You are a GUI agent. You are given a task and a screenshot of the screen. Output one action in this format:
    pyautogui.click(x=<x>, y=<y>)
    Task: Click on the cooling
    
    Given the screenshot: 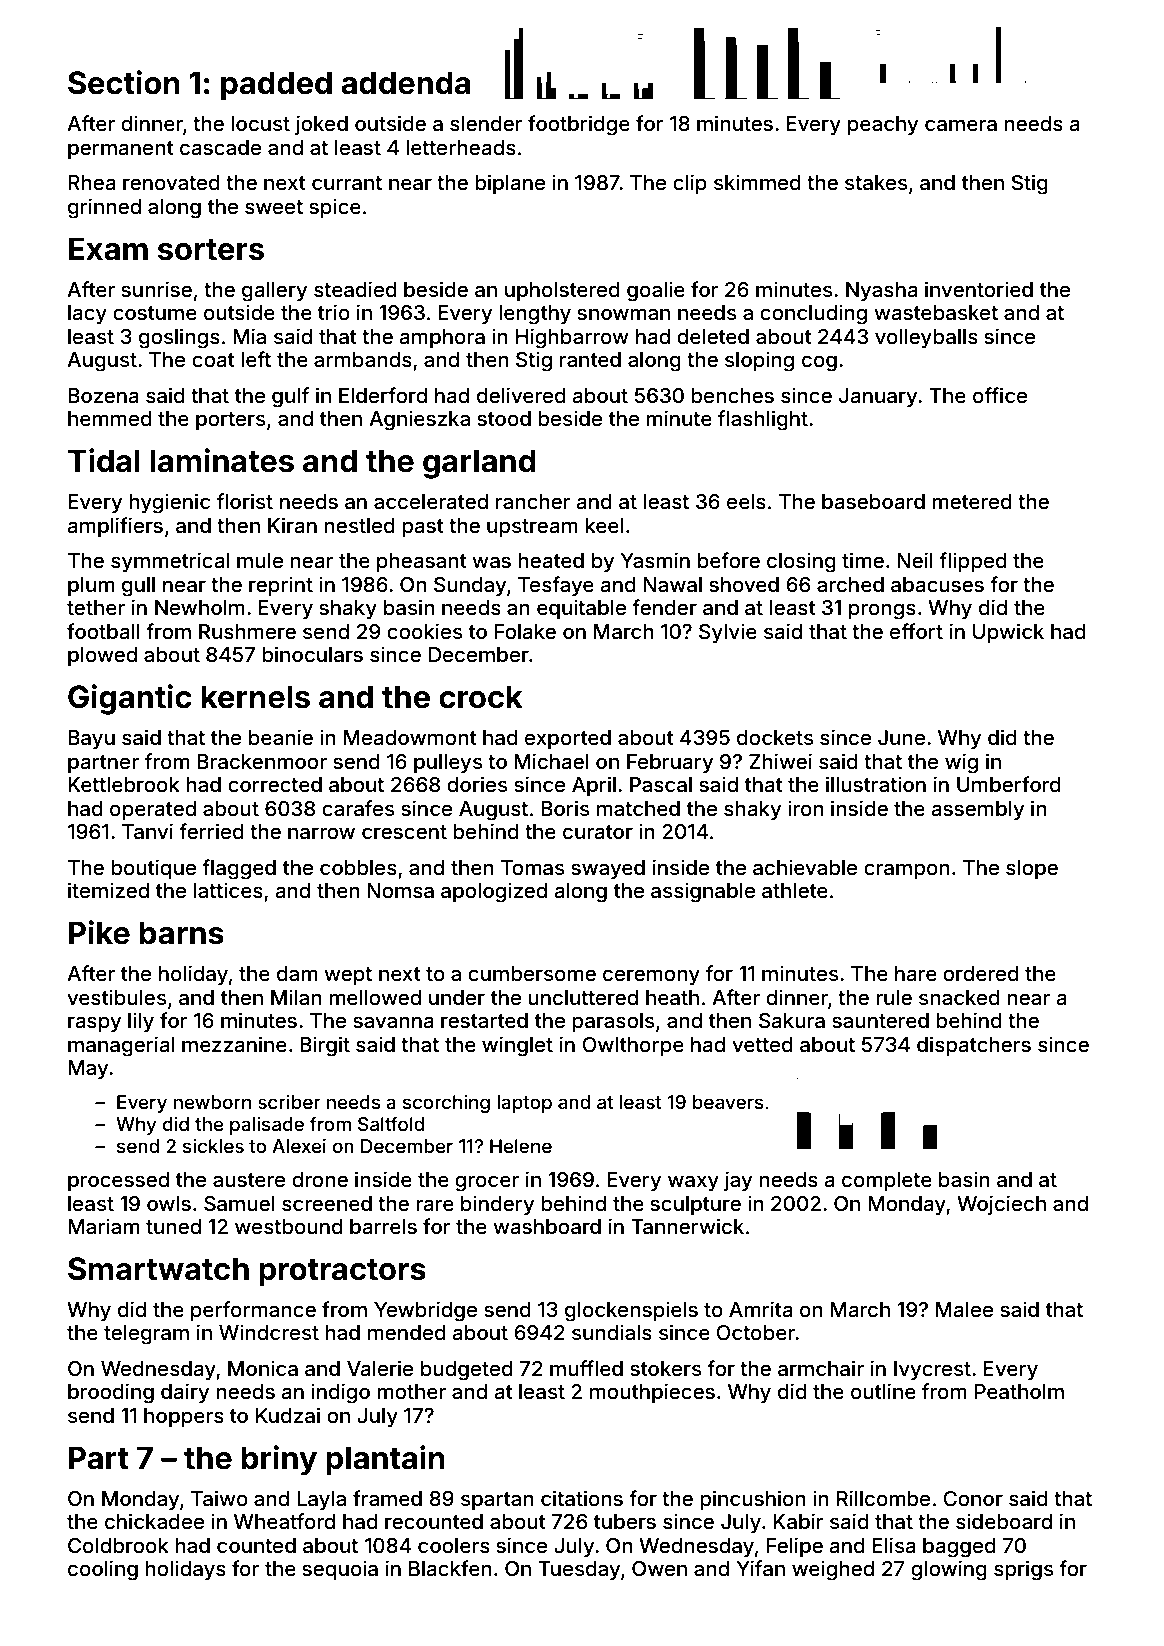 What is the action you would take?
    pyautogui.click(x=103, y=1570)
